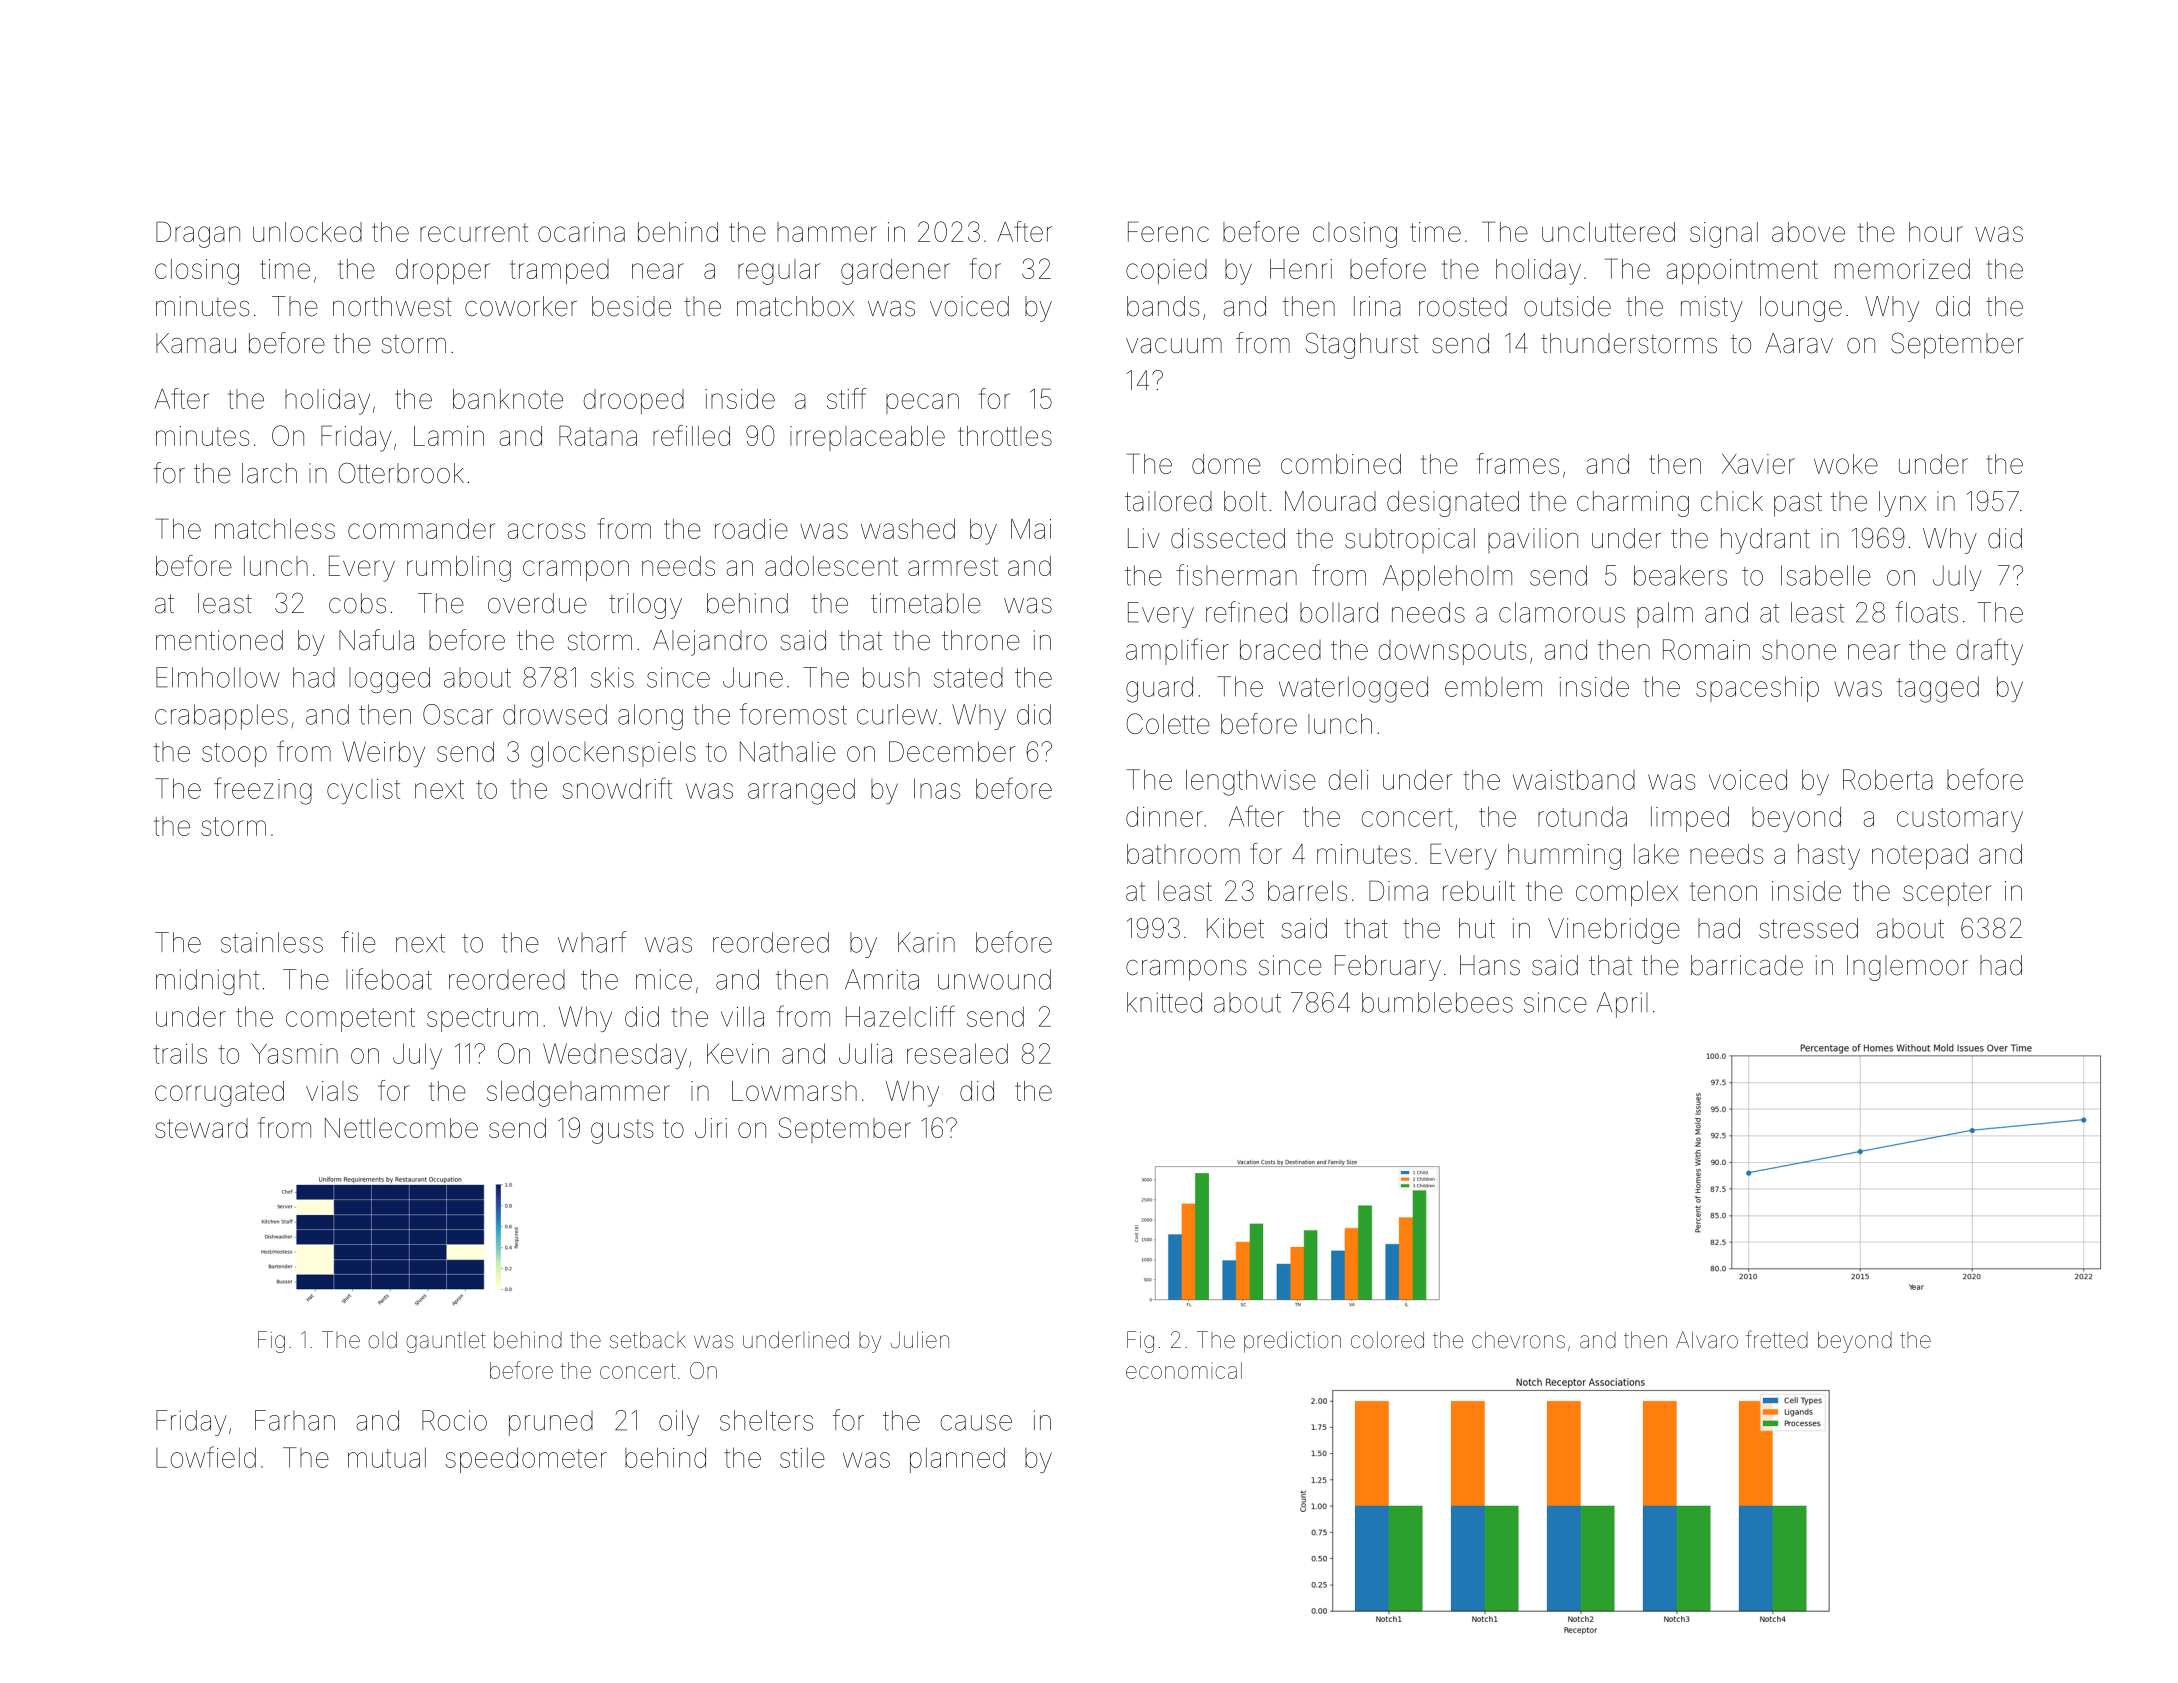  What do you see at coordinates (1665, 615) in the screenshot?
I see `palm` at bounding box center [1665, 615].
